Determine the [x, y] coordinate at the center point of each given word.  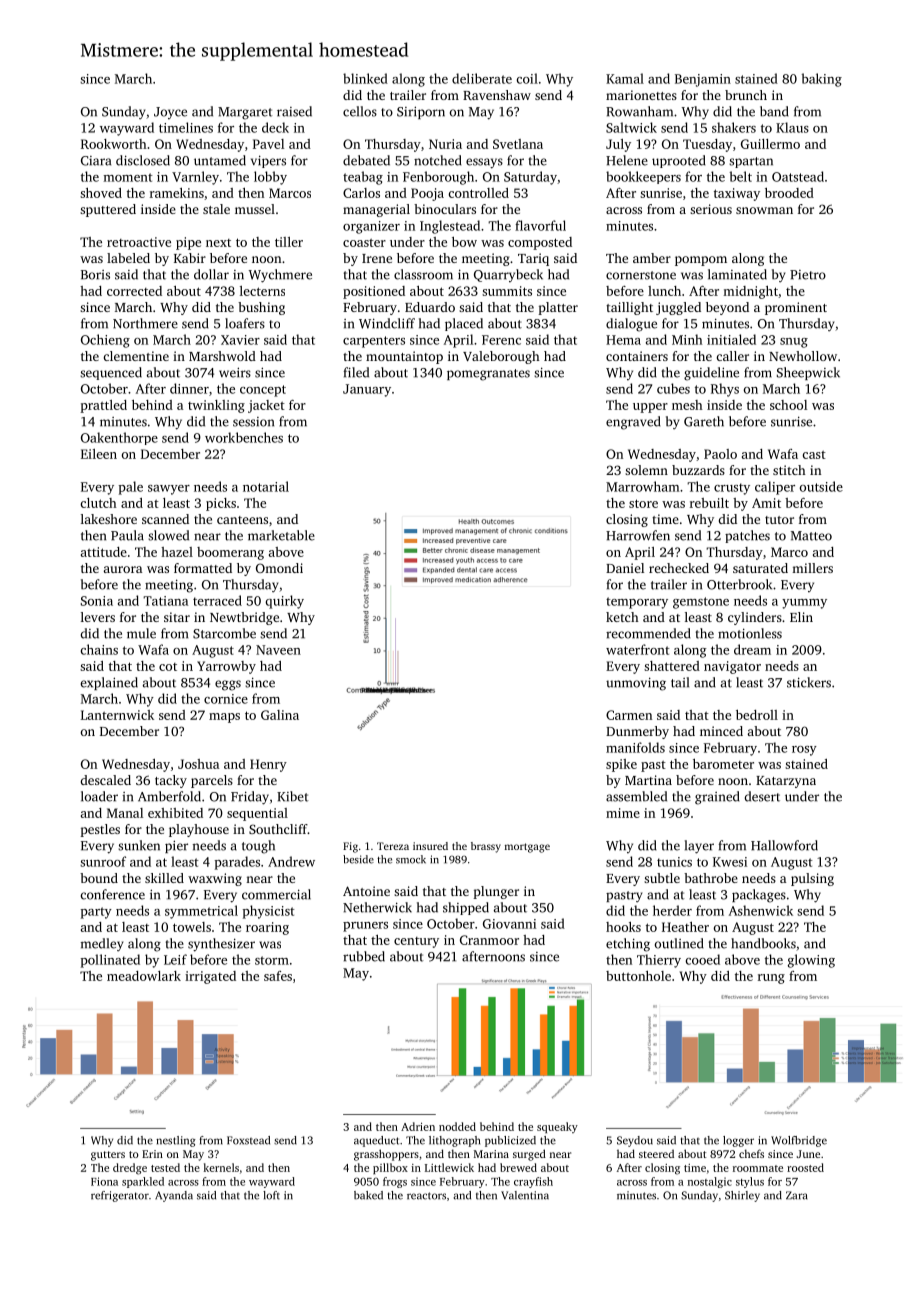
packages [759, 896]
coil [527, 78]
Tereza [393, 846]
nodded [457, 1126]
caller [733, 356]
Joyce [170, 113]
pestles [100, 830]
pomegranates [488, 375]
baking [821, 80]
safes [278, 976]
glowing [811, 961]
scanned [165, 519]
